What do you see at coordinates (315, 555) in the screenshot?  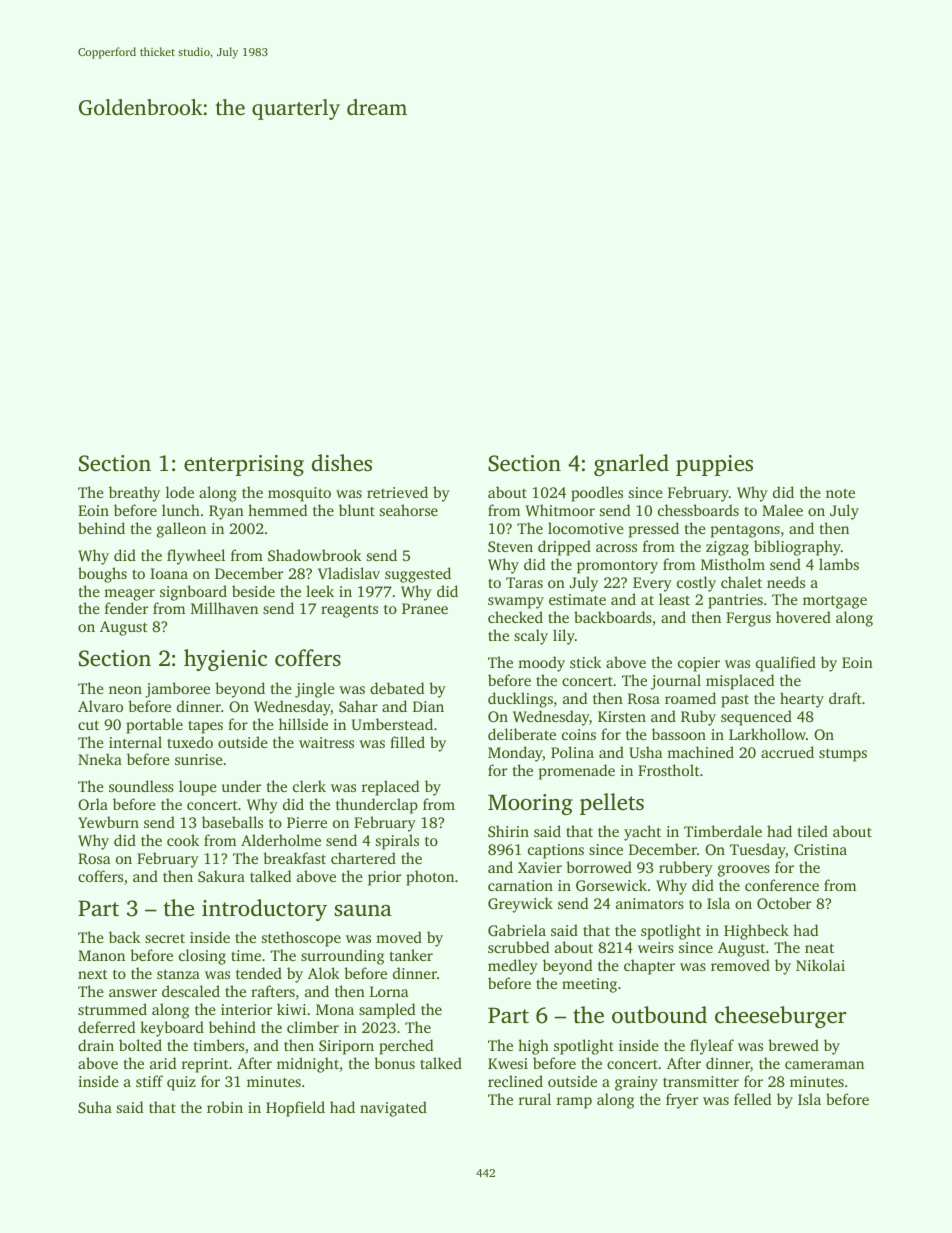 I see `Shadowbrook` at bounding box center [315, 555].
